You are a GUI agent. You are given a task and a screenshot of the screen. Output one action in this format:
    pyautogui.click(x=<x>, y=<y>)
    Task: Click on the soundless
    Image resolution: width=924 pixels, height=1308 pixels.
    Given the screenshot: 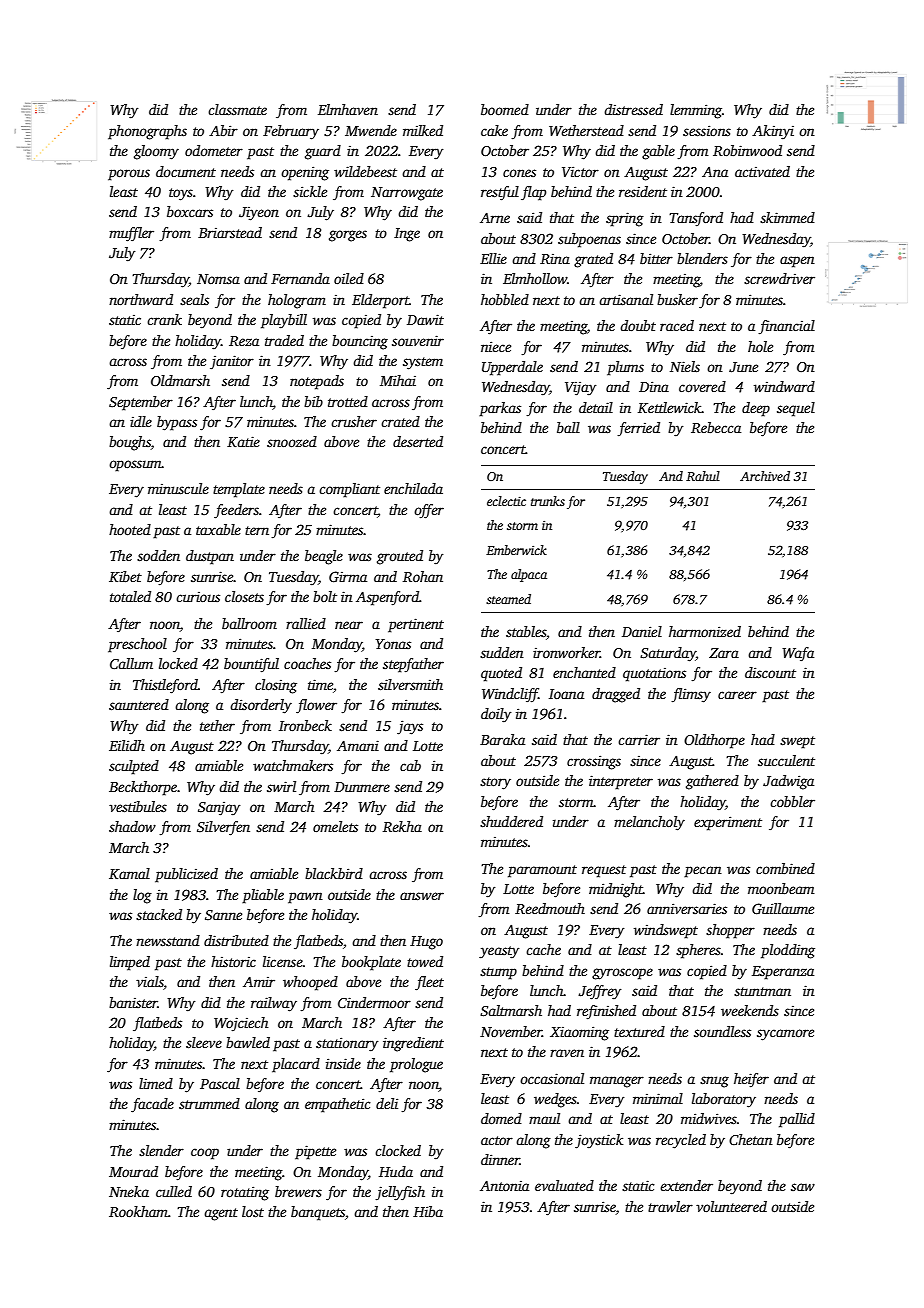 What is the action you would take?
    pyautogui.click(x=722, y=1031)
